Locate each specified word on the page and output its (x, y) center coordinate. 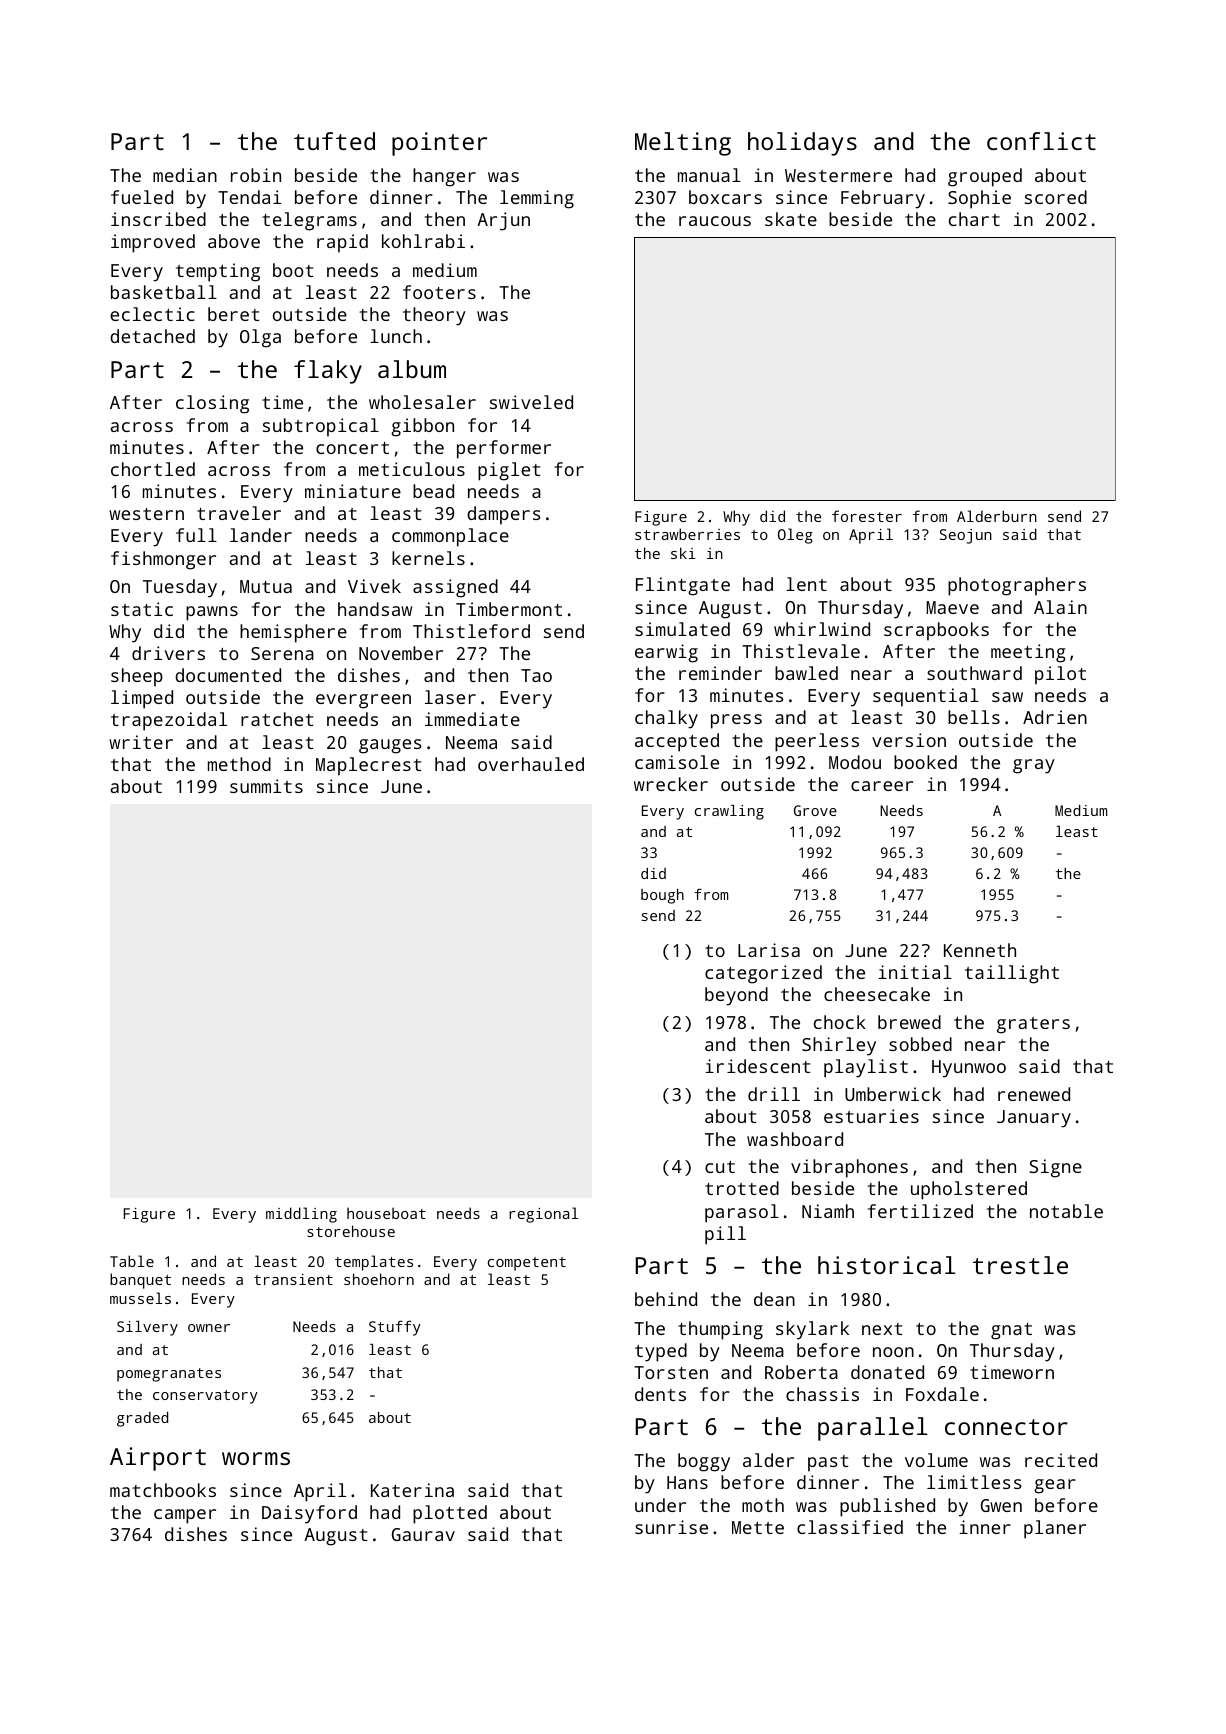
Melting (683, 144)
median (185, 175)
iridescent (757, 1066)
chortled (153, 469)
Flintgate (683, 586)
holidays (802, 144)
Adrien (1055, 717)
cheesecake (877, 994)
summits (266, 786)
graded (142, 1419)
